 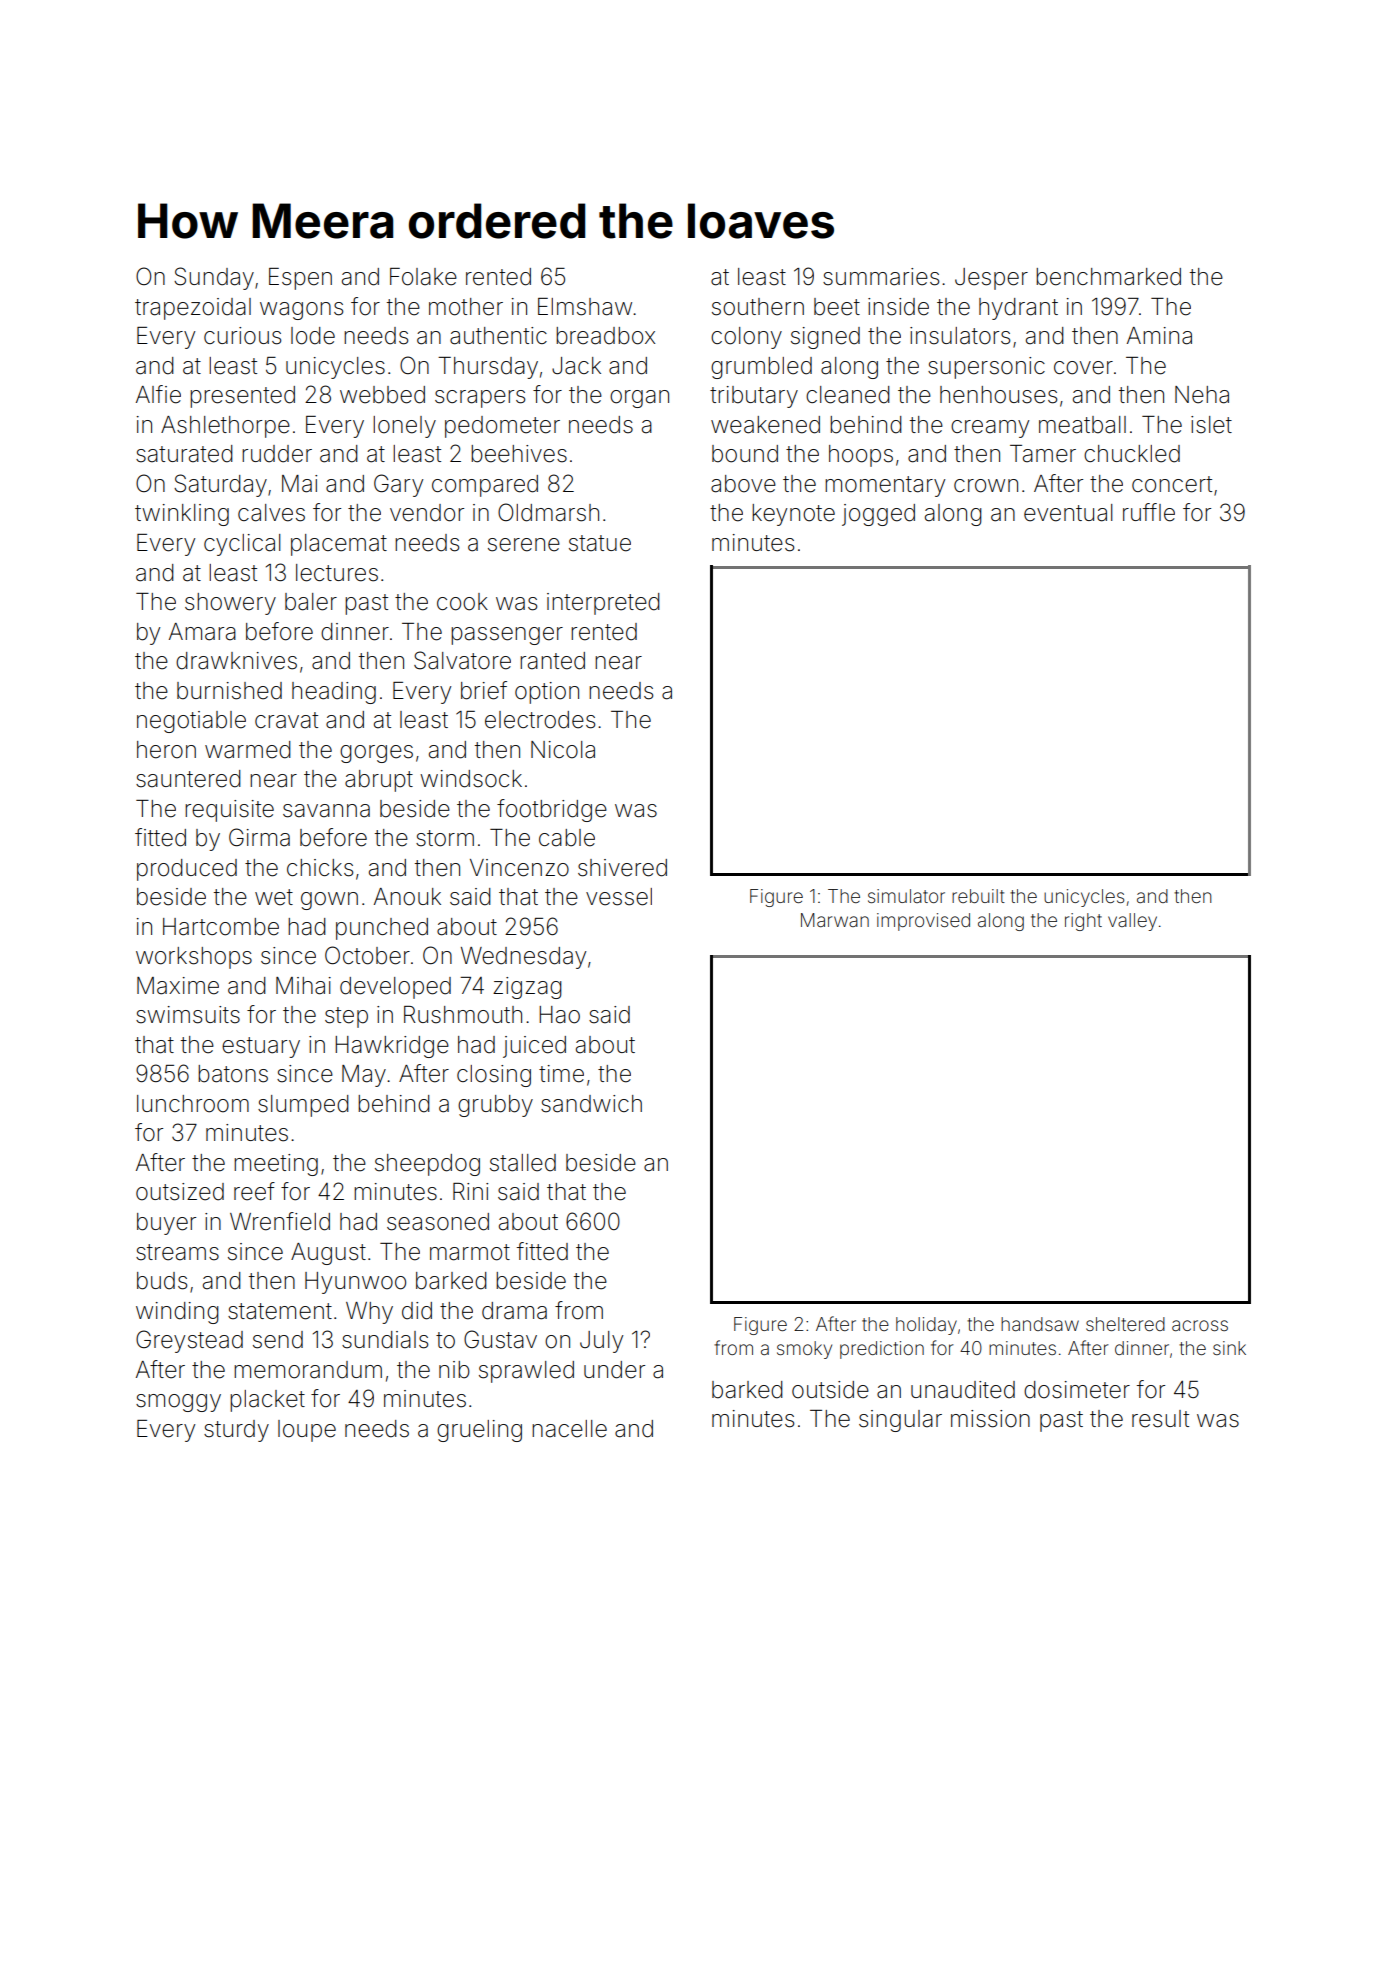 I want to click on step, so click(x=346, y=1017).
